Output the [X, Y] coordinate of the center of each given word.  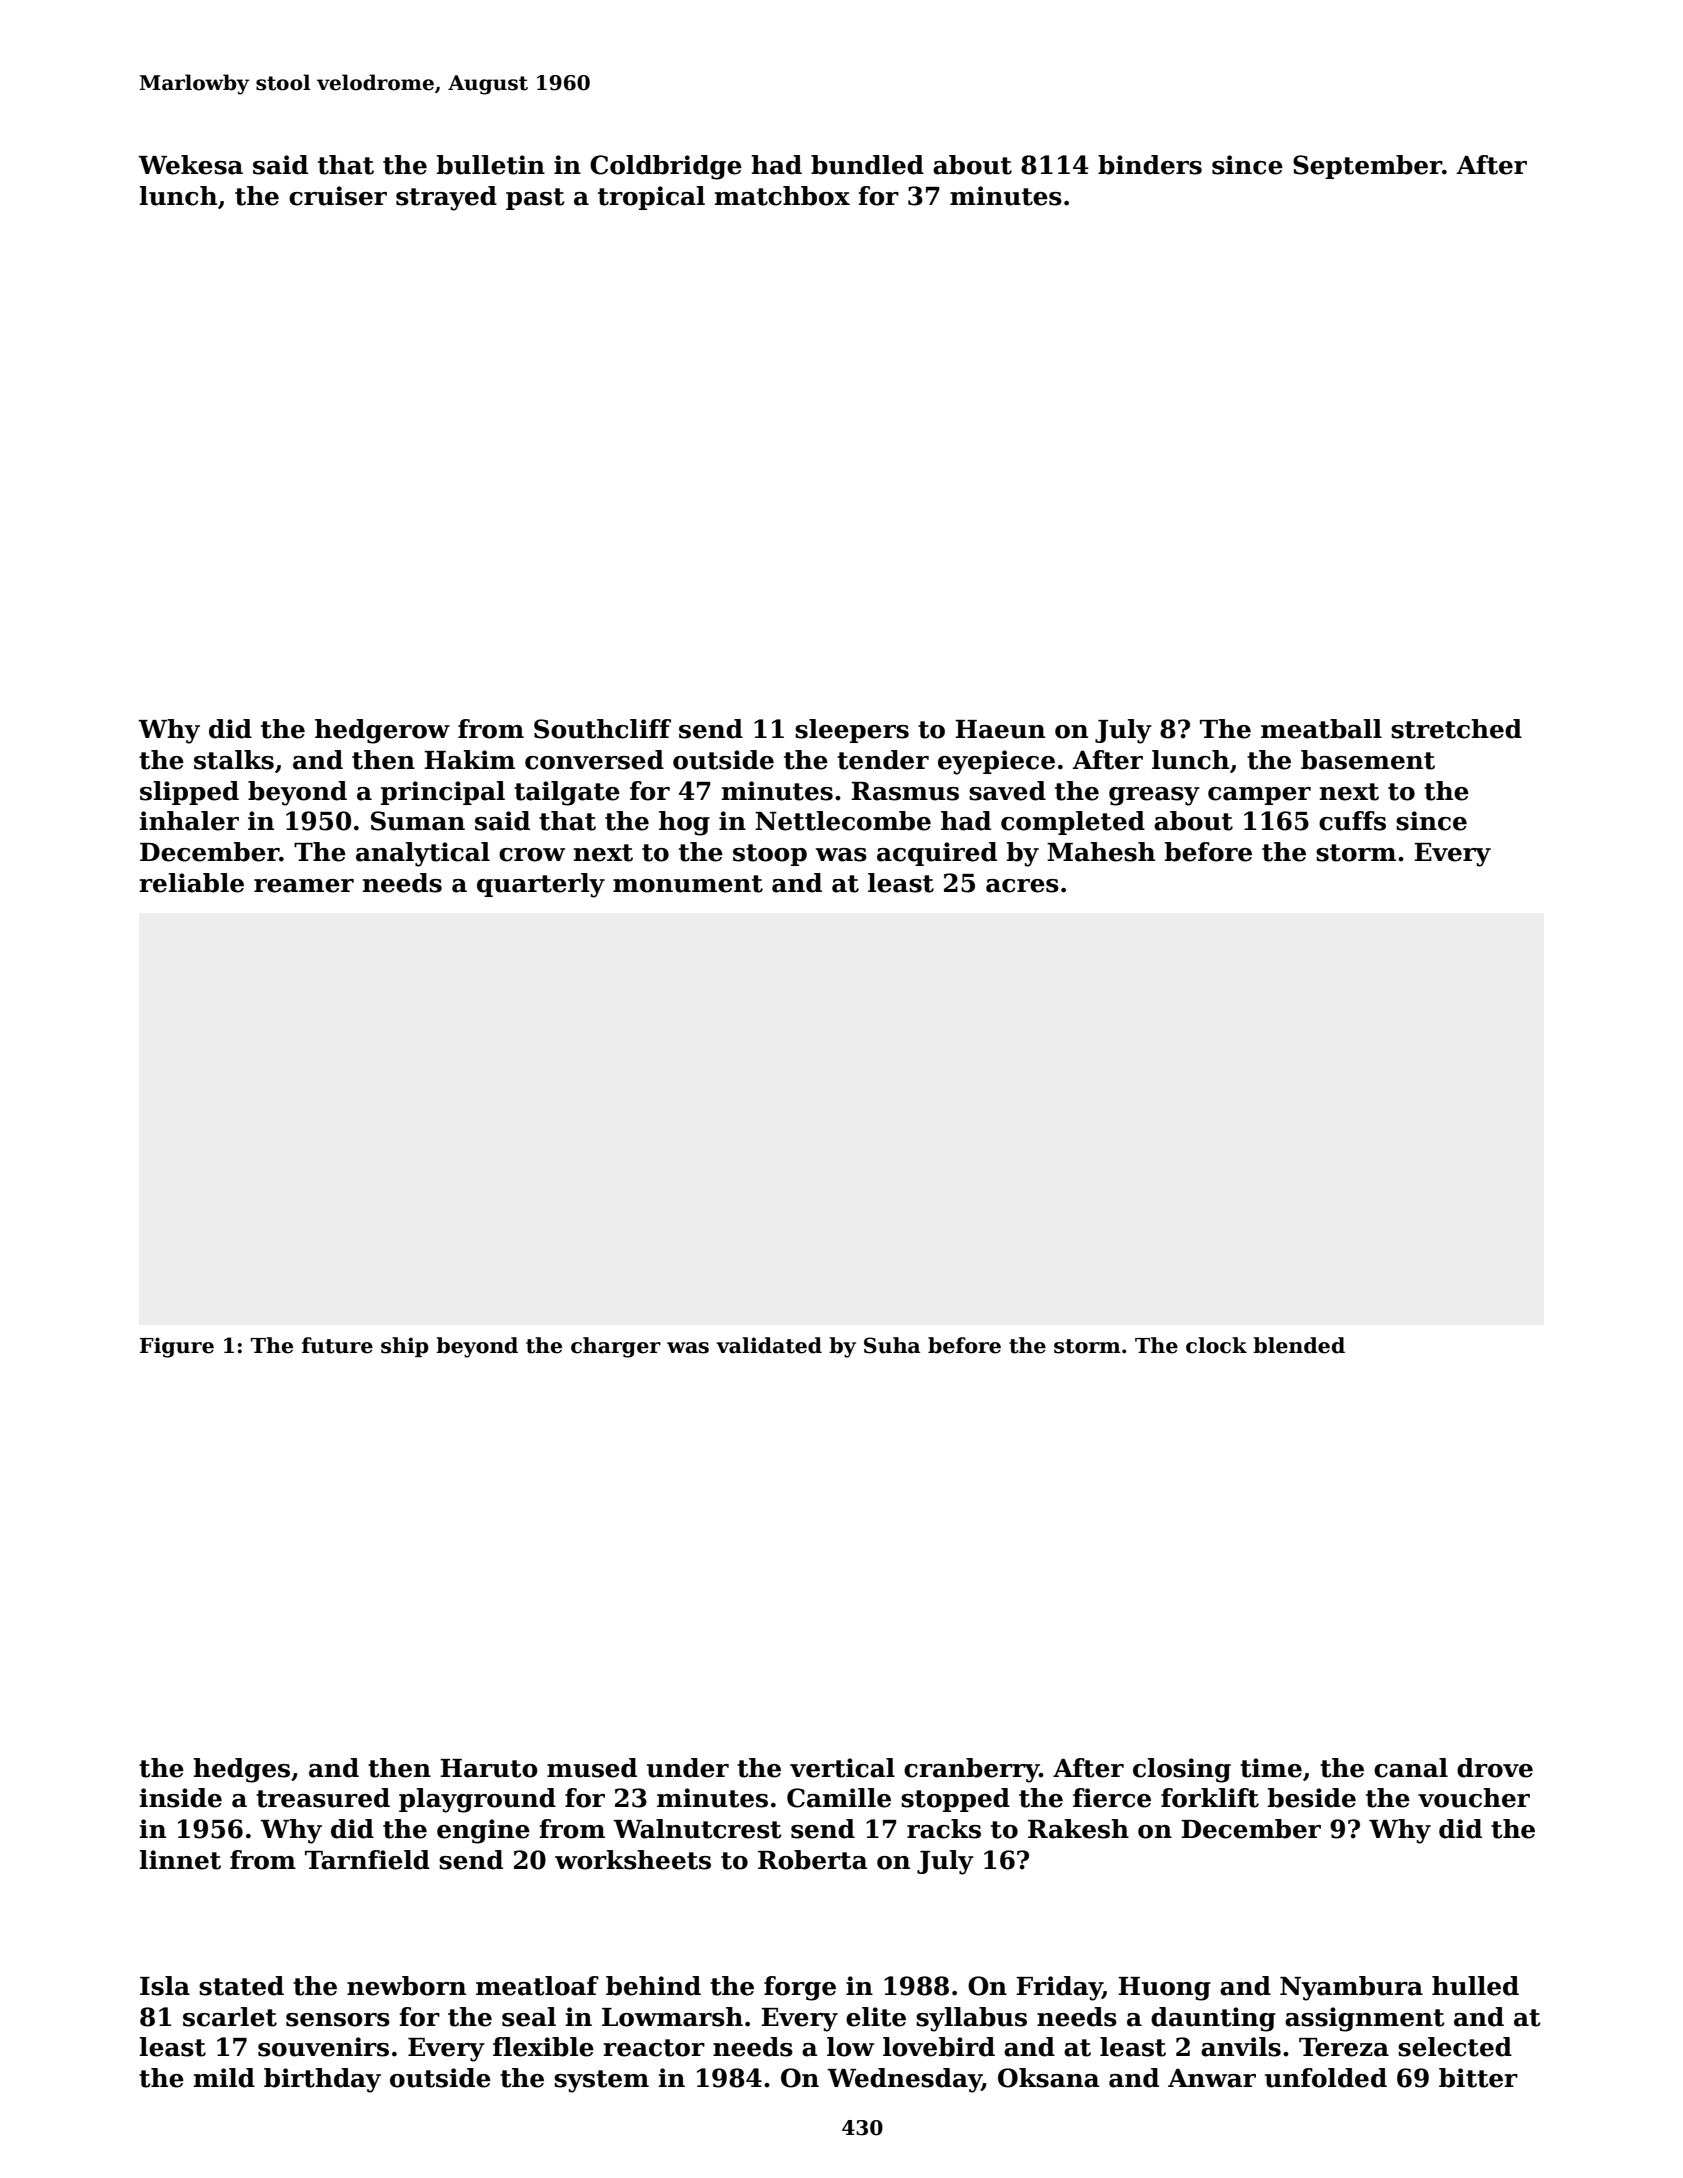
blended [1299, 1345]
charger [616, 1347]
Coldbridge [666, 167]
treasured [323, 1798]
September [1367, 167]
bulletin [491, 165]
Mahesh [1101, 852]
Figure [177, 1347]
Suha [892, 1345]
